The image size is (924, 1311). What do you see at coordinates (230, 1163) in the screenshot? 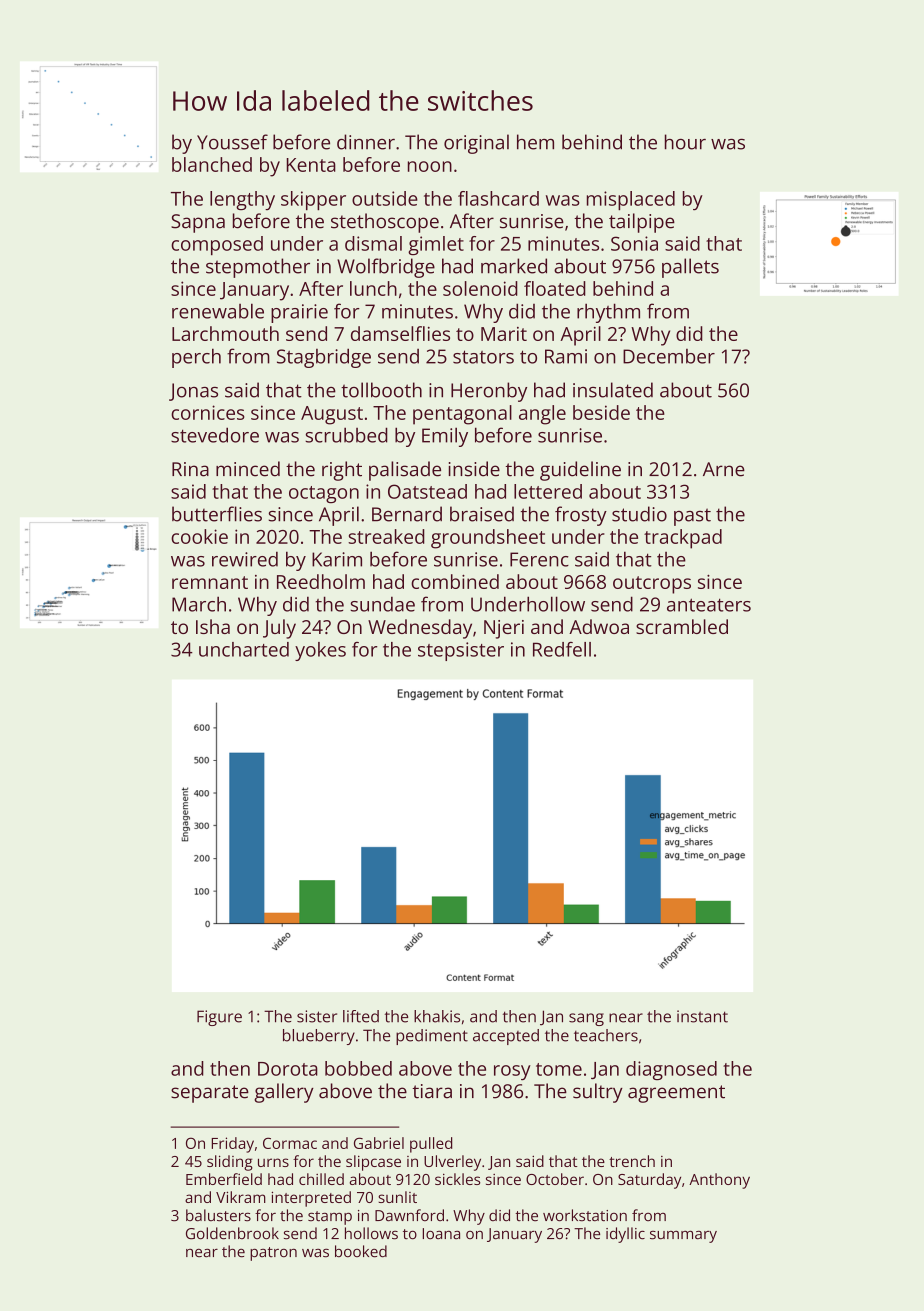
I see `sliding` at bounding box center [230, 1163].
